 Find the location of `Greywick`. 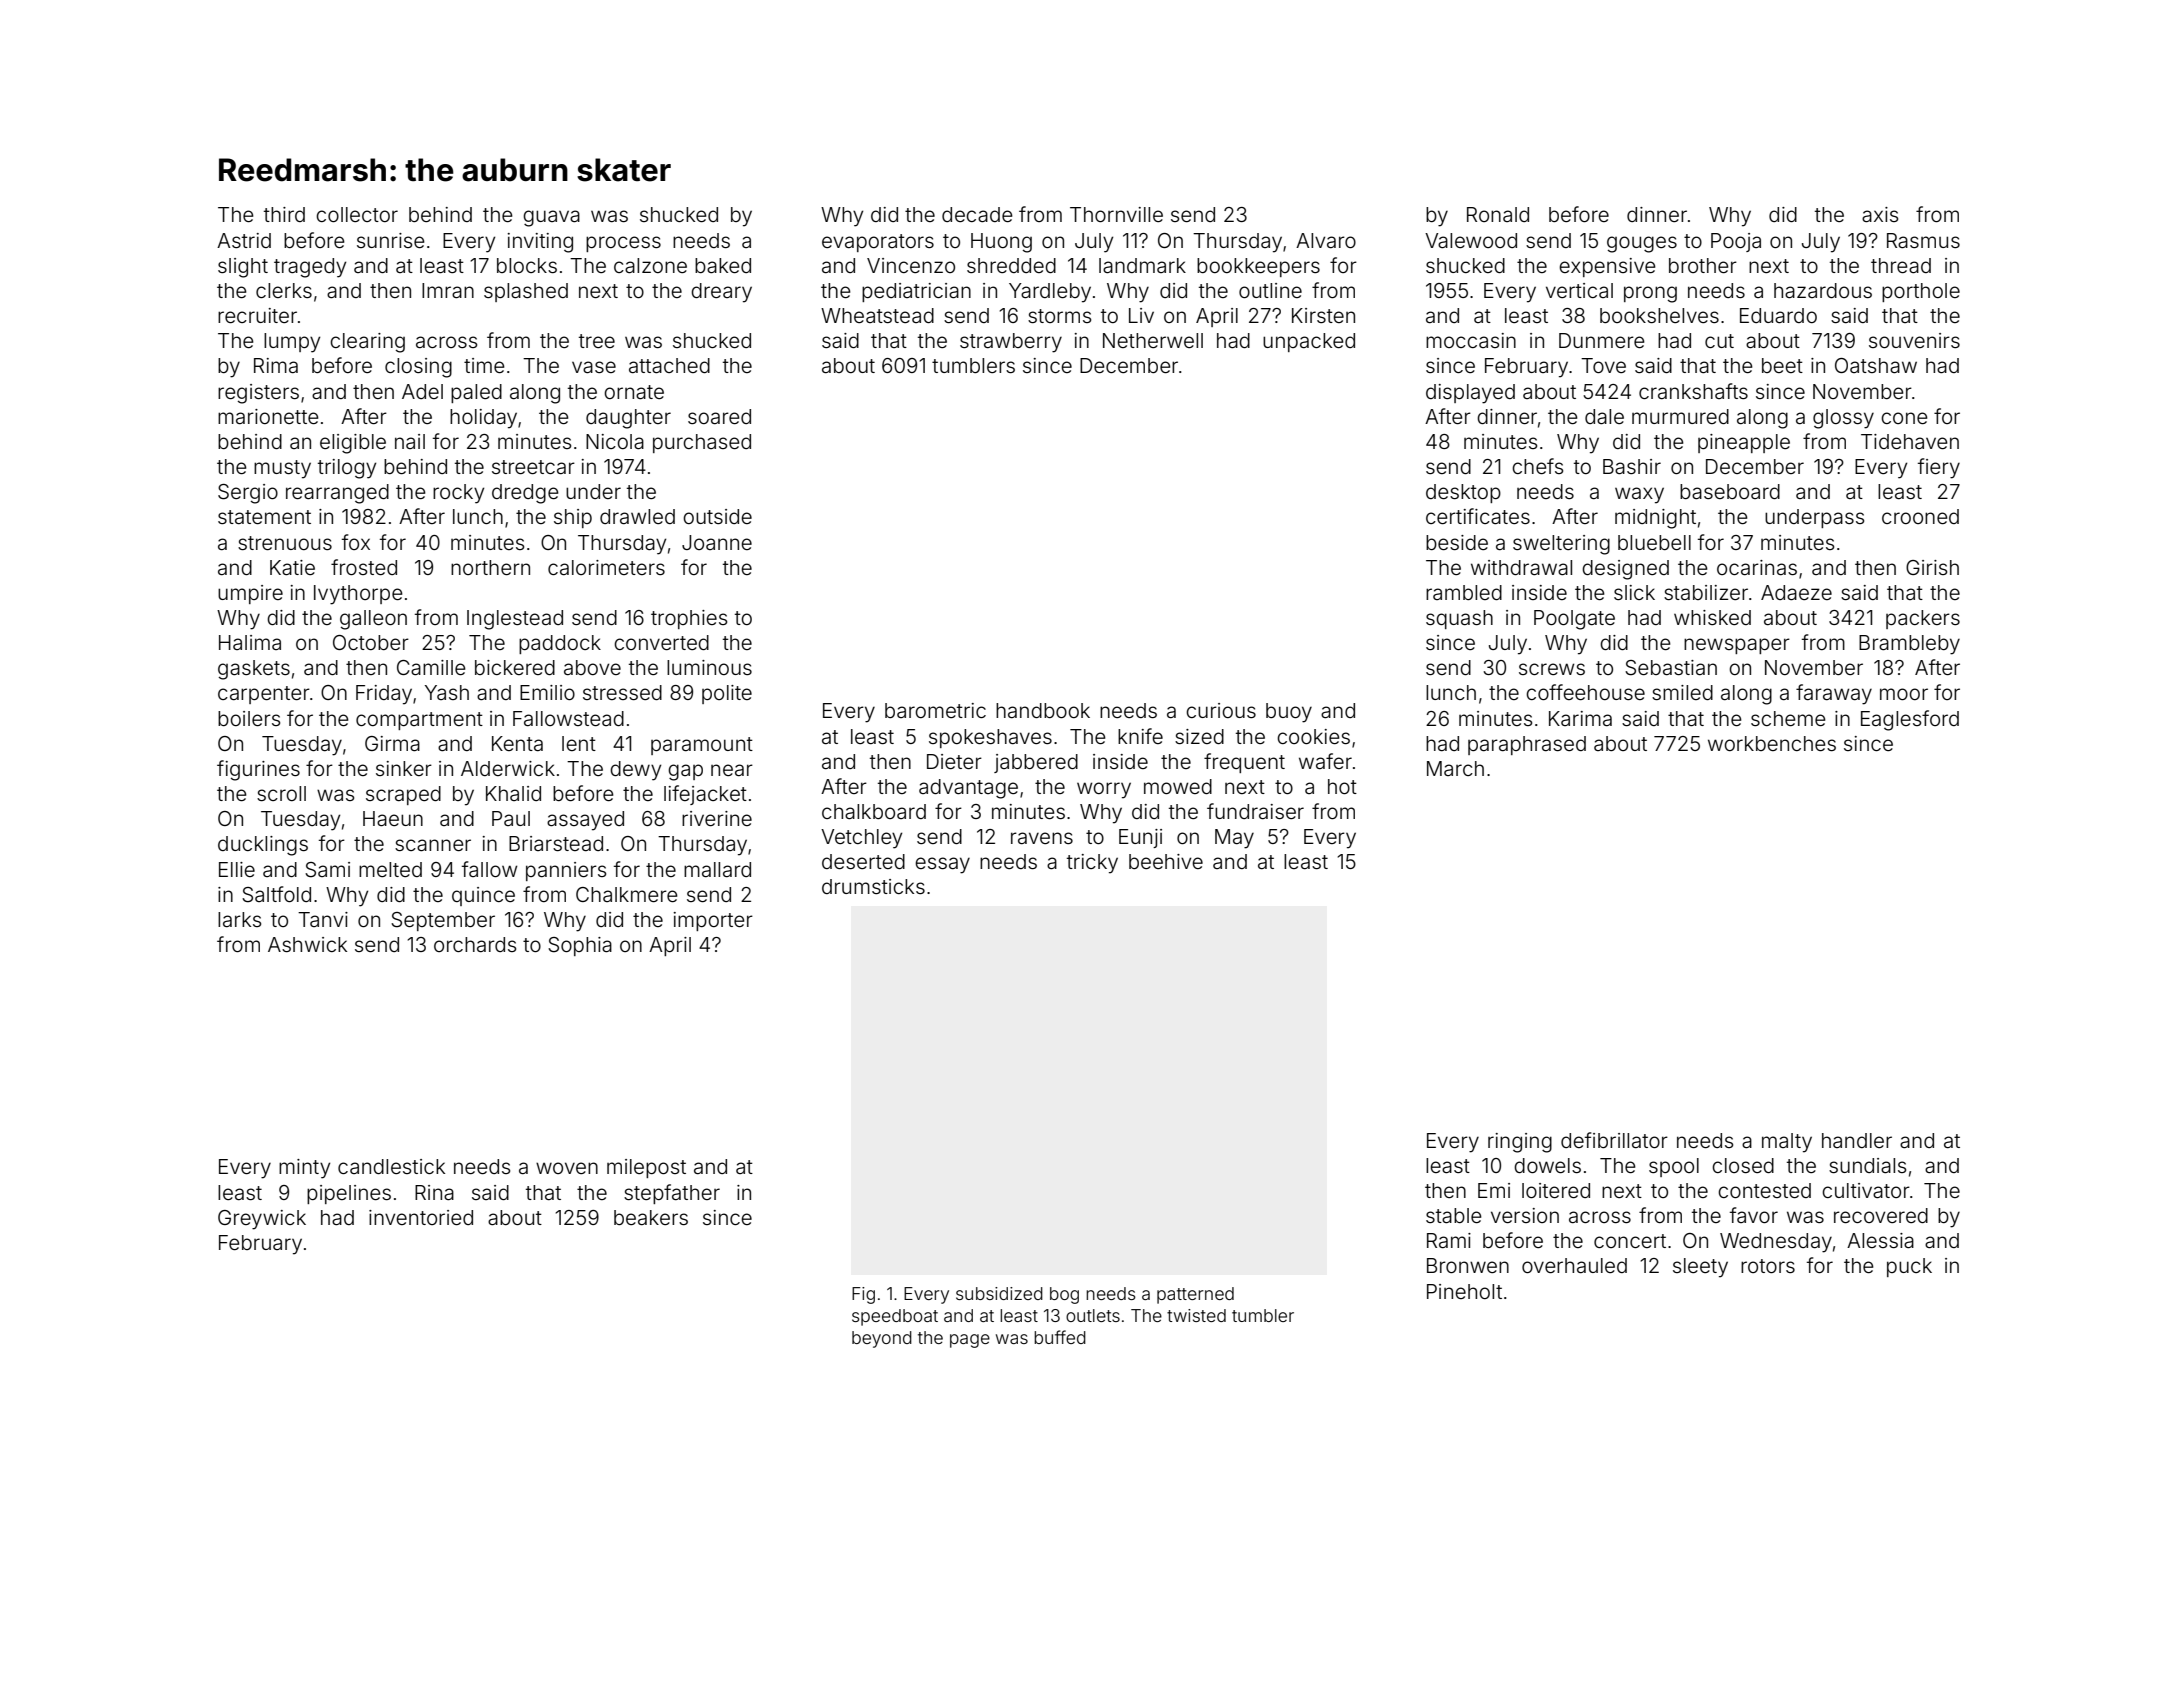

Greywick is located at coordinates (262, 1220).
